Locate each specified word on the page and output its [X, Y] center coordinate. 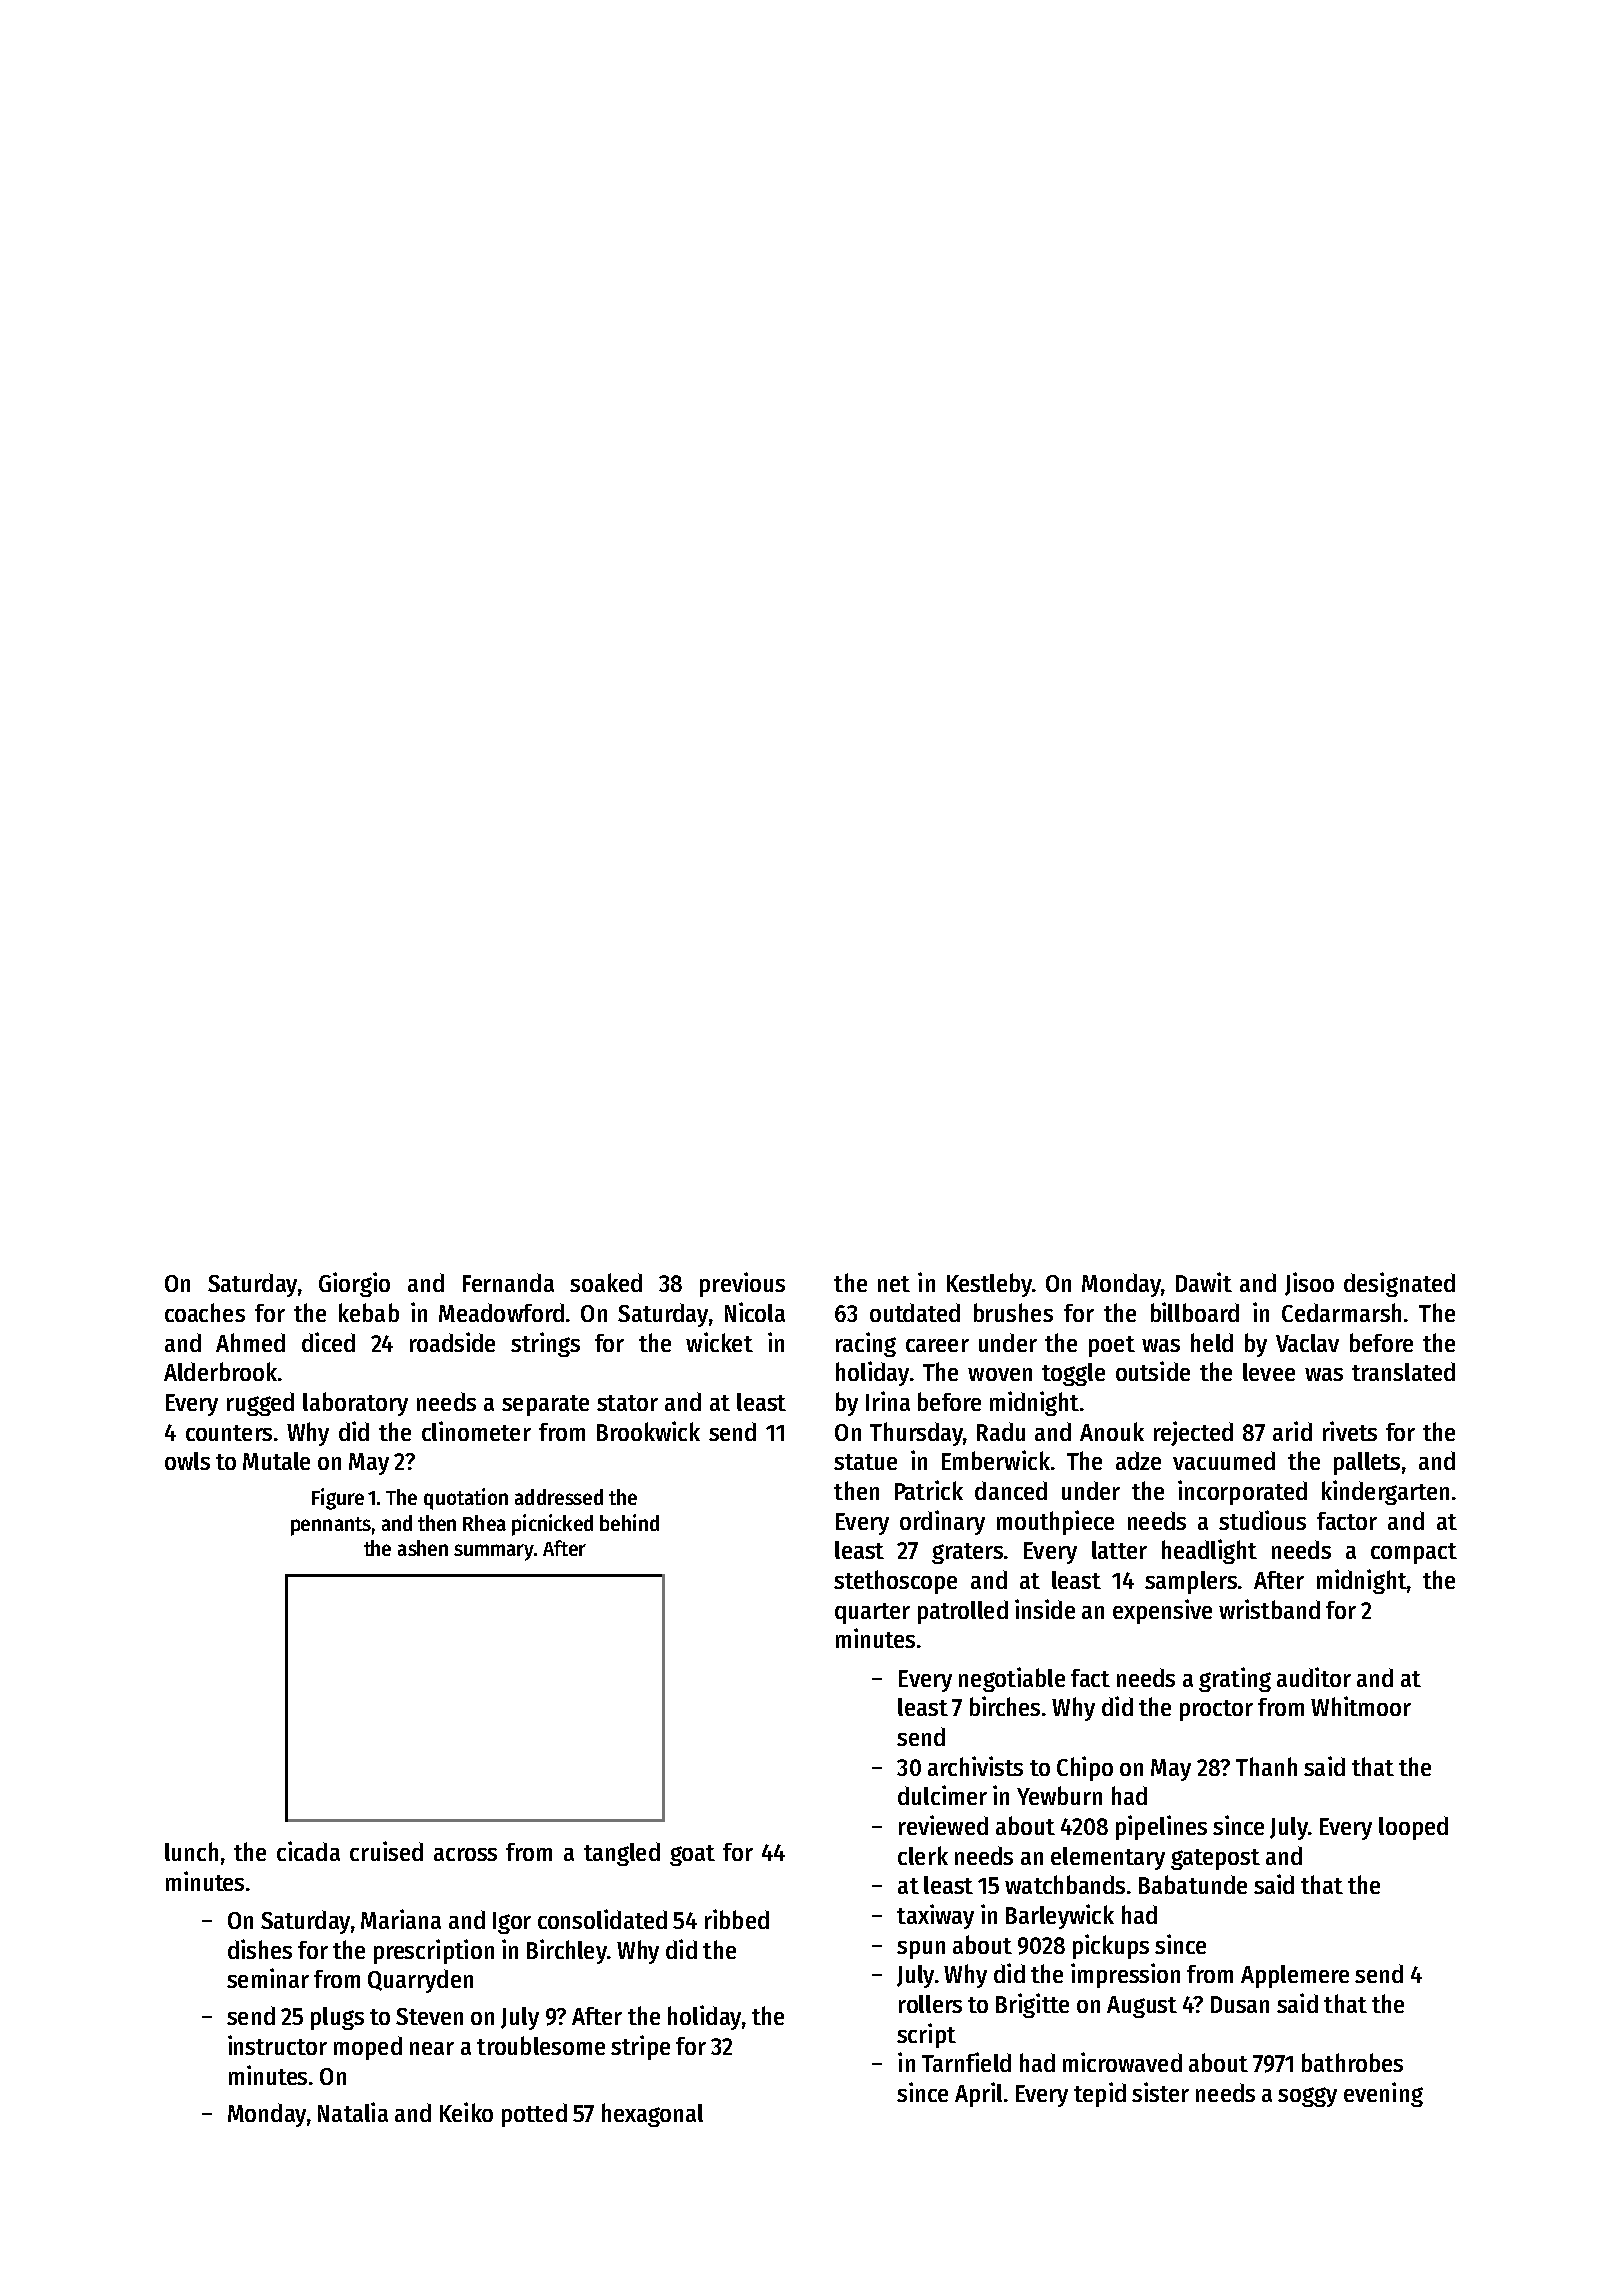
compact [1414, 1553]
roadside [452, 1342]
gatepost [1215, 1859]
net [894, 1284]
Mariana [401, 1919]
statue [865, 1462]
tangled [622, 1854]
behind [629, 1522]
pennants [331, 1526]
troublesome [541, 2045]
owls [187, 1461]
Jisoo [1309, 1284]
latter [1119, 1550]
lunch [191, 1851]
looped [1413, 1828]
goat [692, 1855]
